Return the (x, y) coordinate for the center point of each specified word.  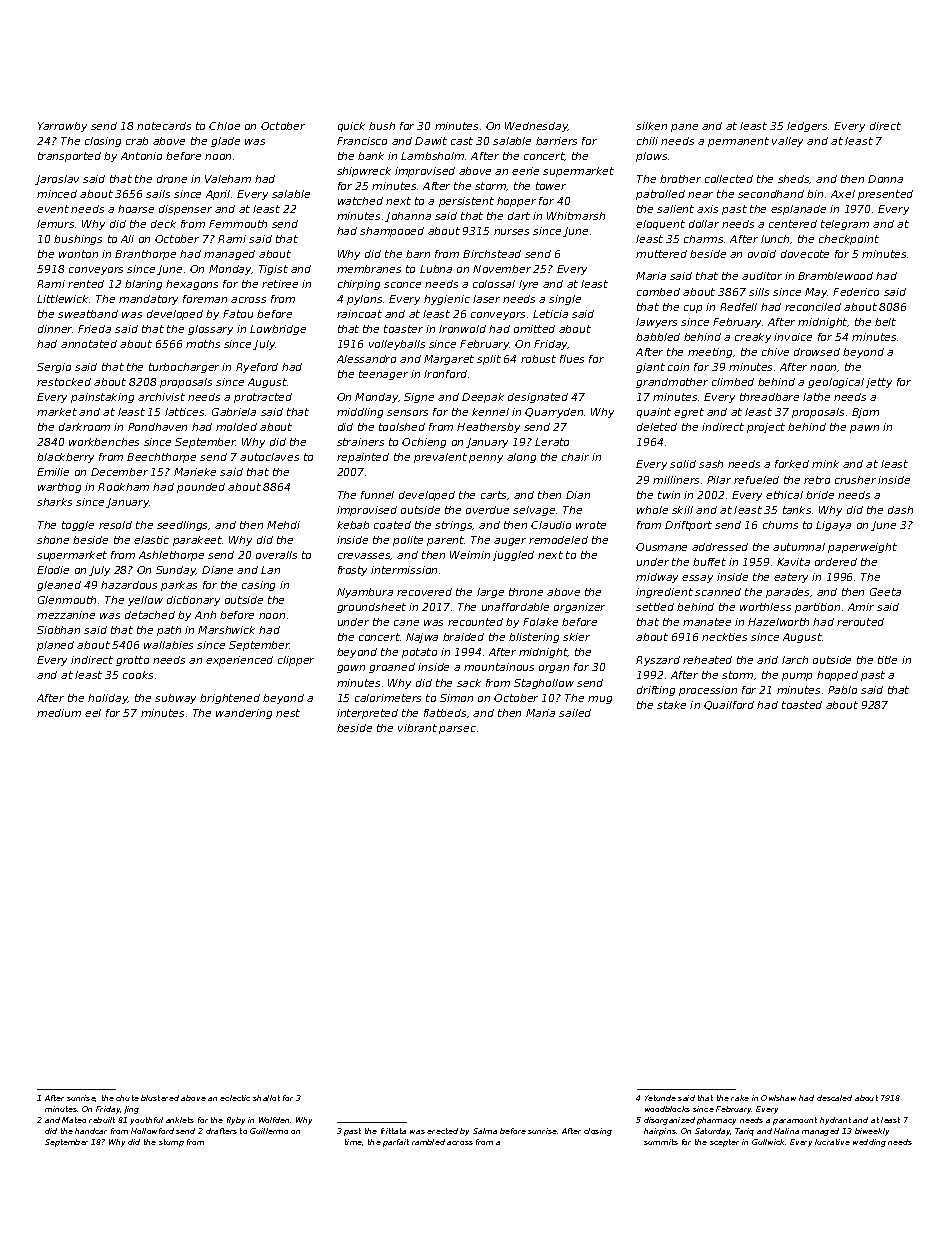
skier (576, 637)
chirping (359, 285)
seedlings (183, 526)
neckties (724, 637)
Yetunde (660, 1098)
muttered (661, 254)
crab (137, 141)
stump (171, 1143)
